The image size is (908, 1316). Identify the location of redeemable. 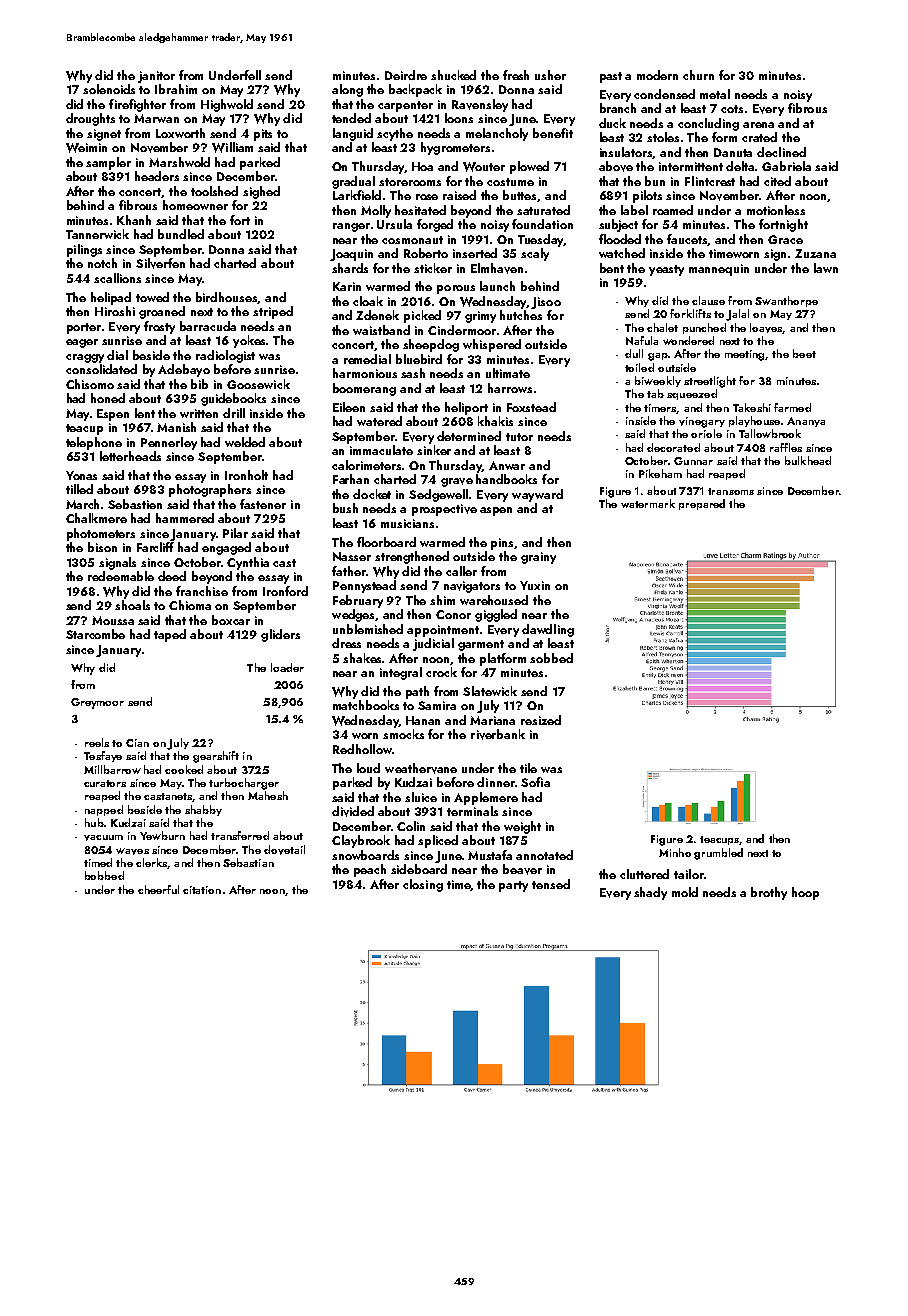
(121, 576).
